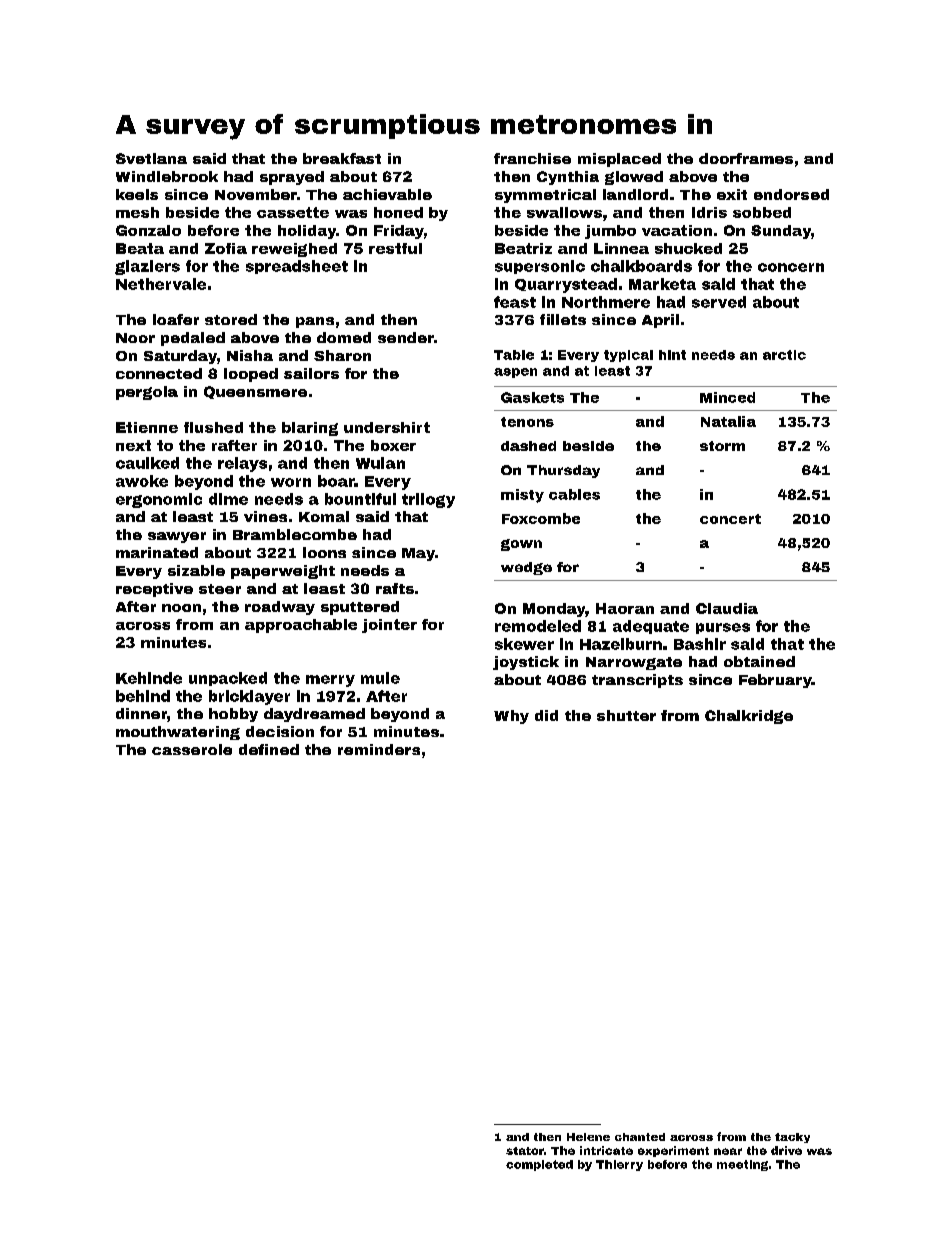 The image size is (952, 1233). What do you see at coordinates (619, 160) in the document?
I see `misplaced` at bounding box center [619, 160].
